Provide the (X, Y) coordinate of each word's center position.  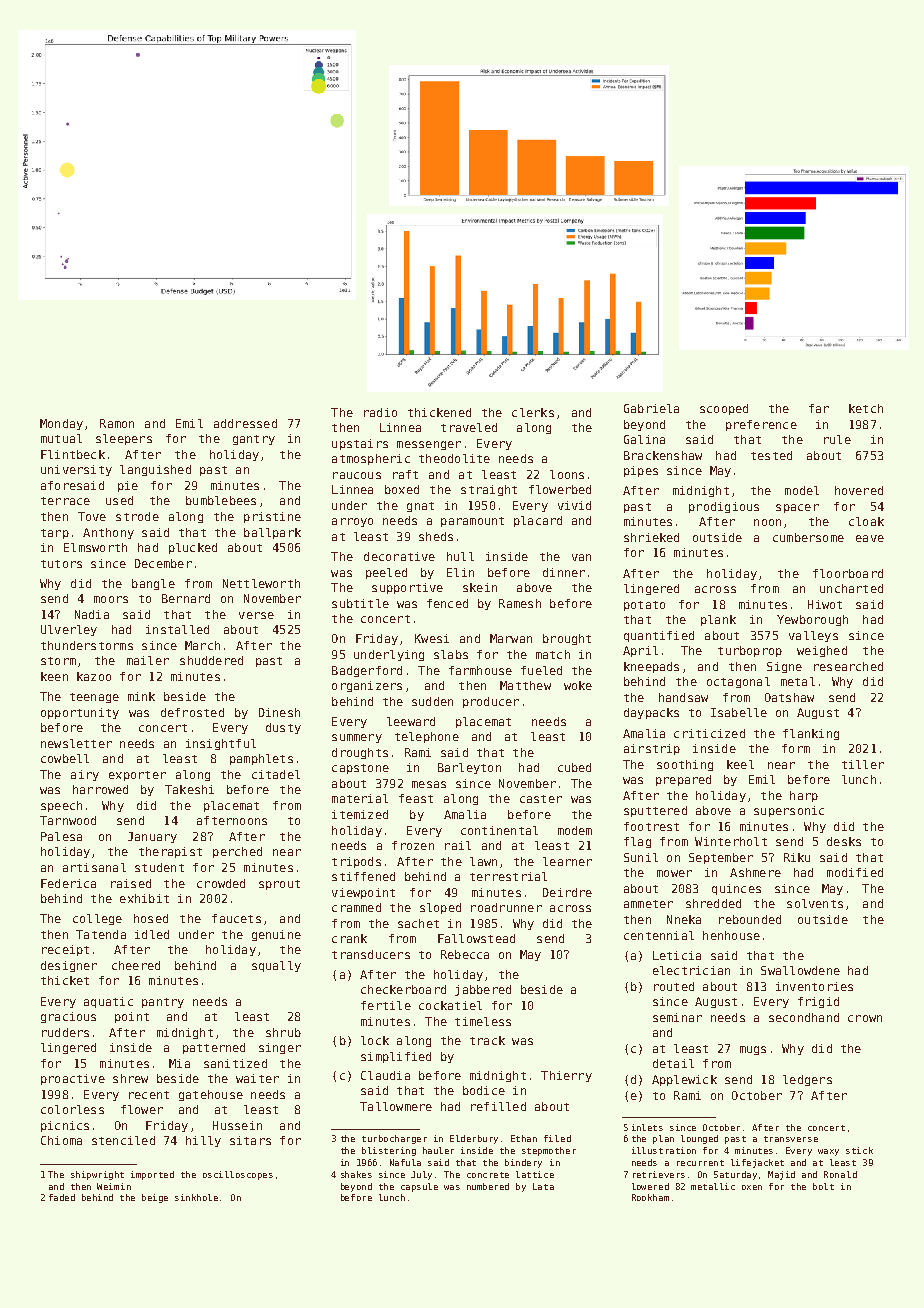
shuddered (211, 660)
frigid (818, 1002)
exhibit (144, 898)
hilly (203, 1141)
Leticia (677, 955)
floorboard (848, 573)
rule (837, 439)
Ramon (117, 423)
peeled (386, 573)
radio (380, 412)
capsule (419, 1187)
